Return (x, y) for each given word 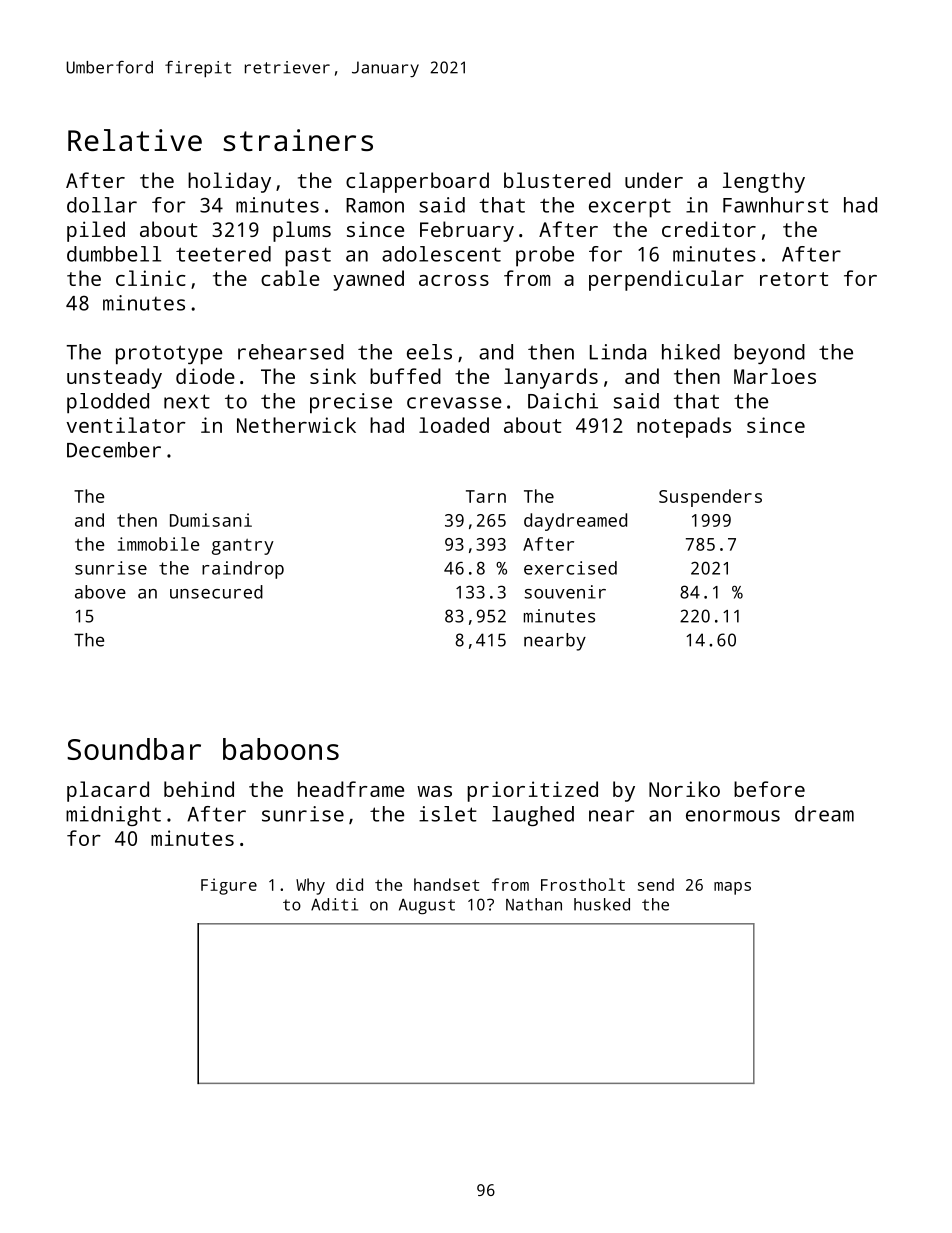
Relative (135, 140)
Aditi (334, 904)
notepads (684, 427)
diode (205, 376)
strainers (298, 140)
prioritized (532, 791)
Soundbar (134, 749)
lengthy (764, 182)
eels (429, 352)
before (769, 789)
